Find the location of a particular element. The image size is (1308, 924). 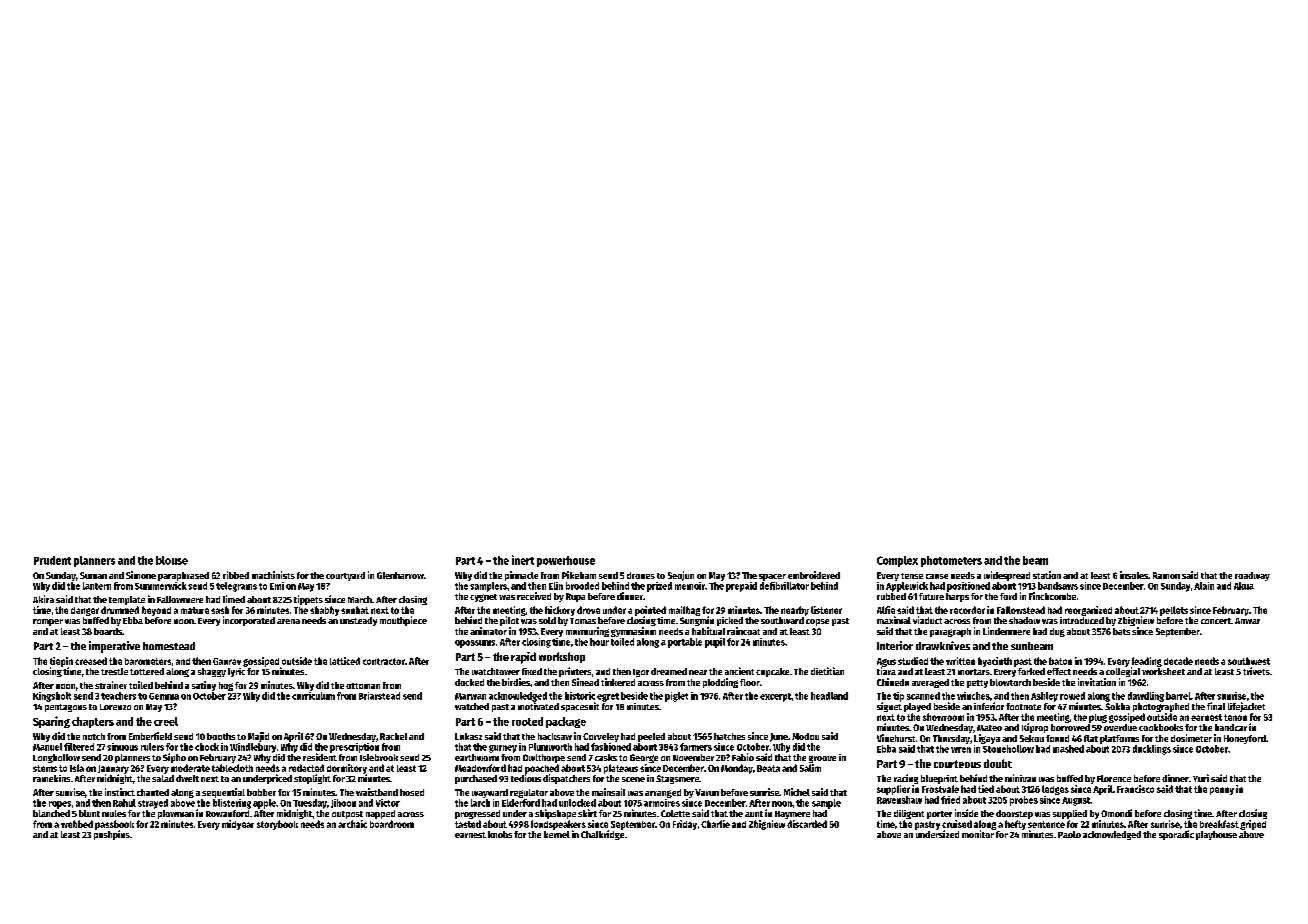

watchtower is located at coordinates (496, 671).
